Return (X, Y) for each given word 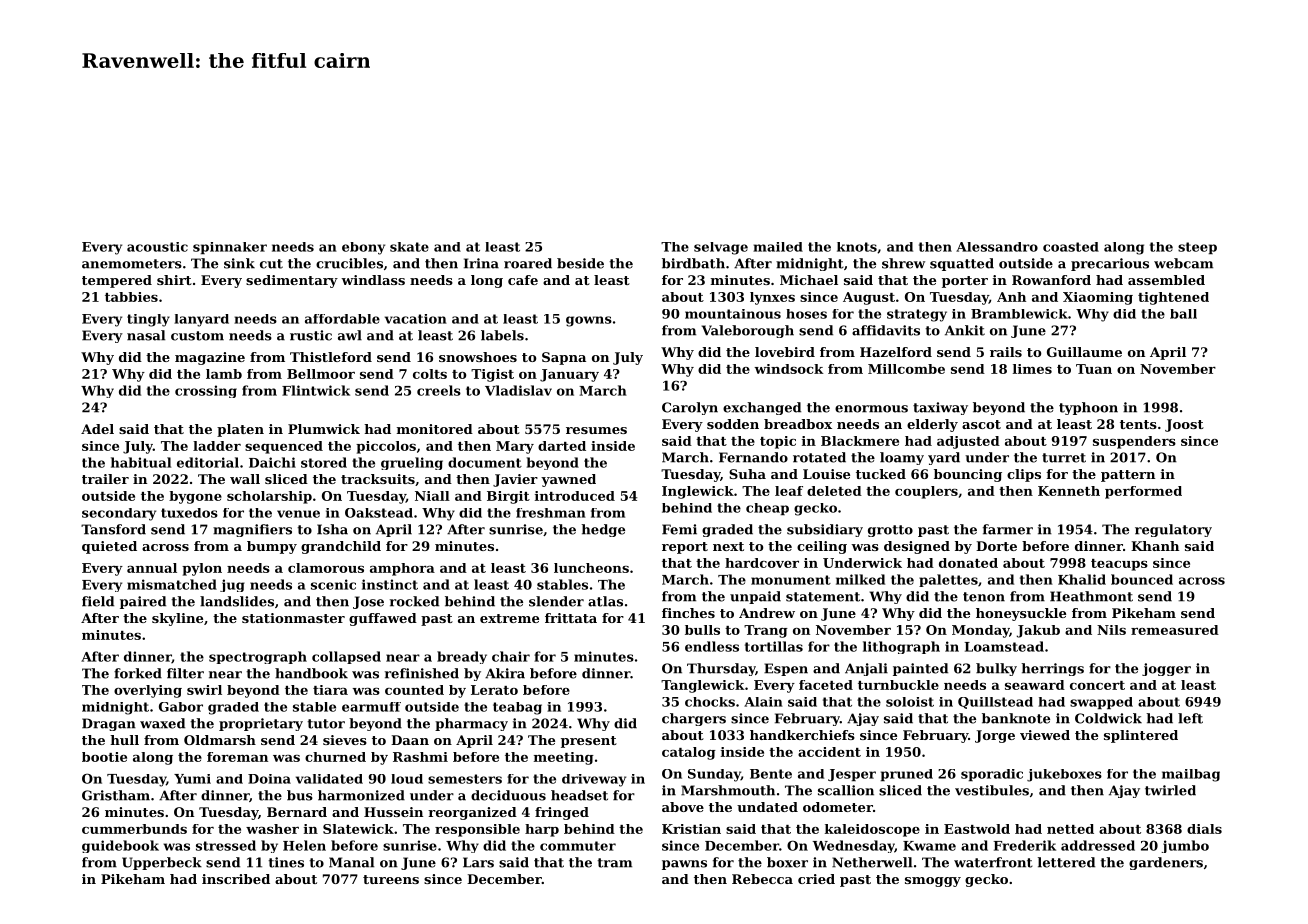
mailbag (1191, 775)
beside (580, 263)
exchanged (762, 408)
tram (614, 863)
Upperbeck (162, 863)
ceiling (822, 547)
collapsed (346, 657)
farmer (1008, 529)
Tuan (1094, 369)
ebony (363, 248)
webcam (1183, 263)
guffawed (383, 619)
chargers (694, 719)
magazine (210, 358)
